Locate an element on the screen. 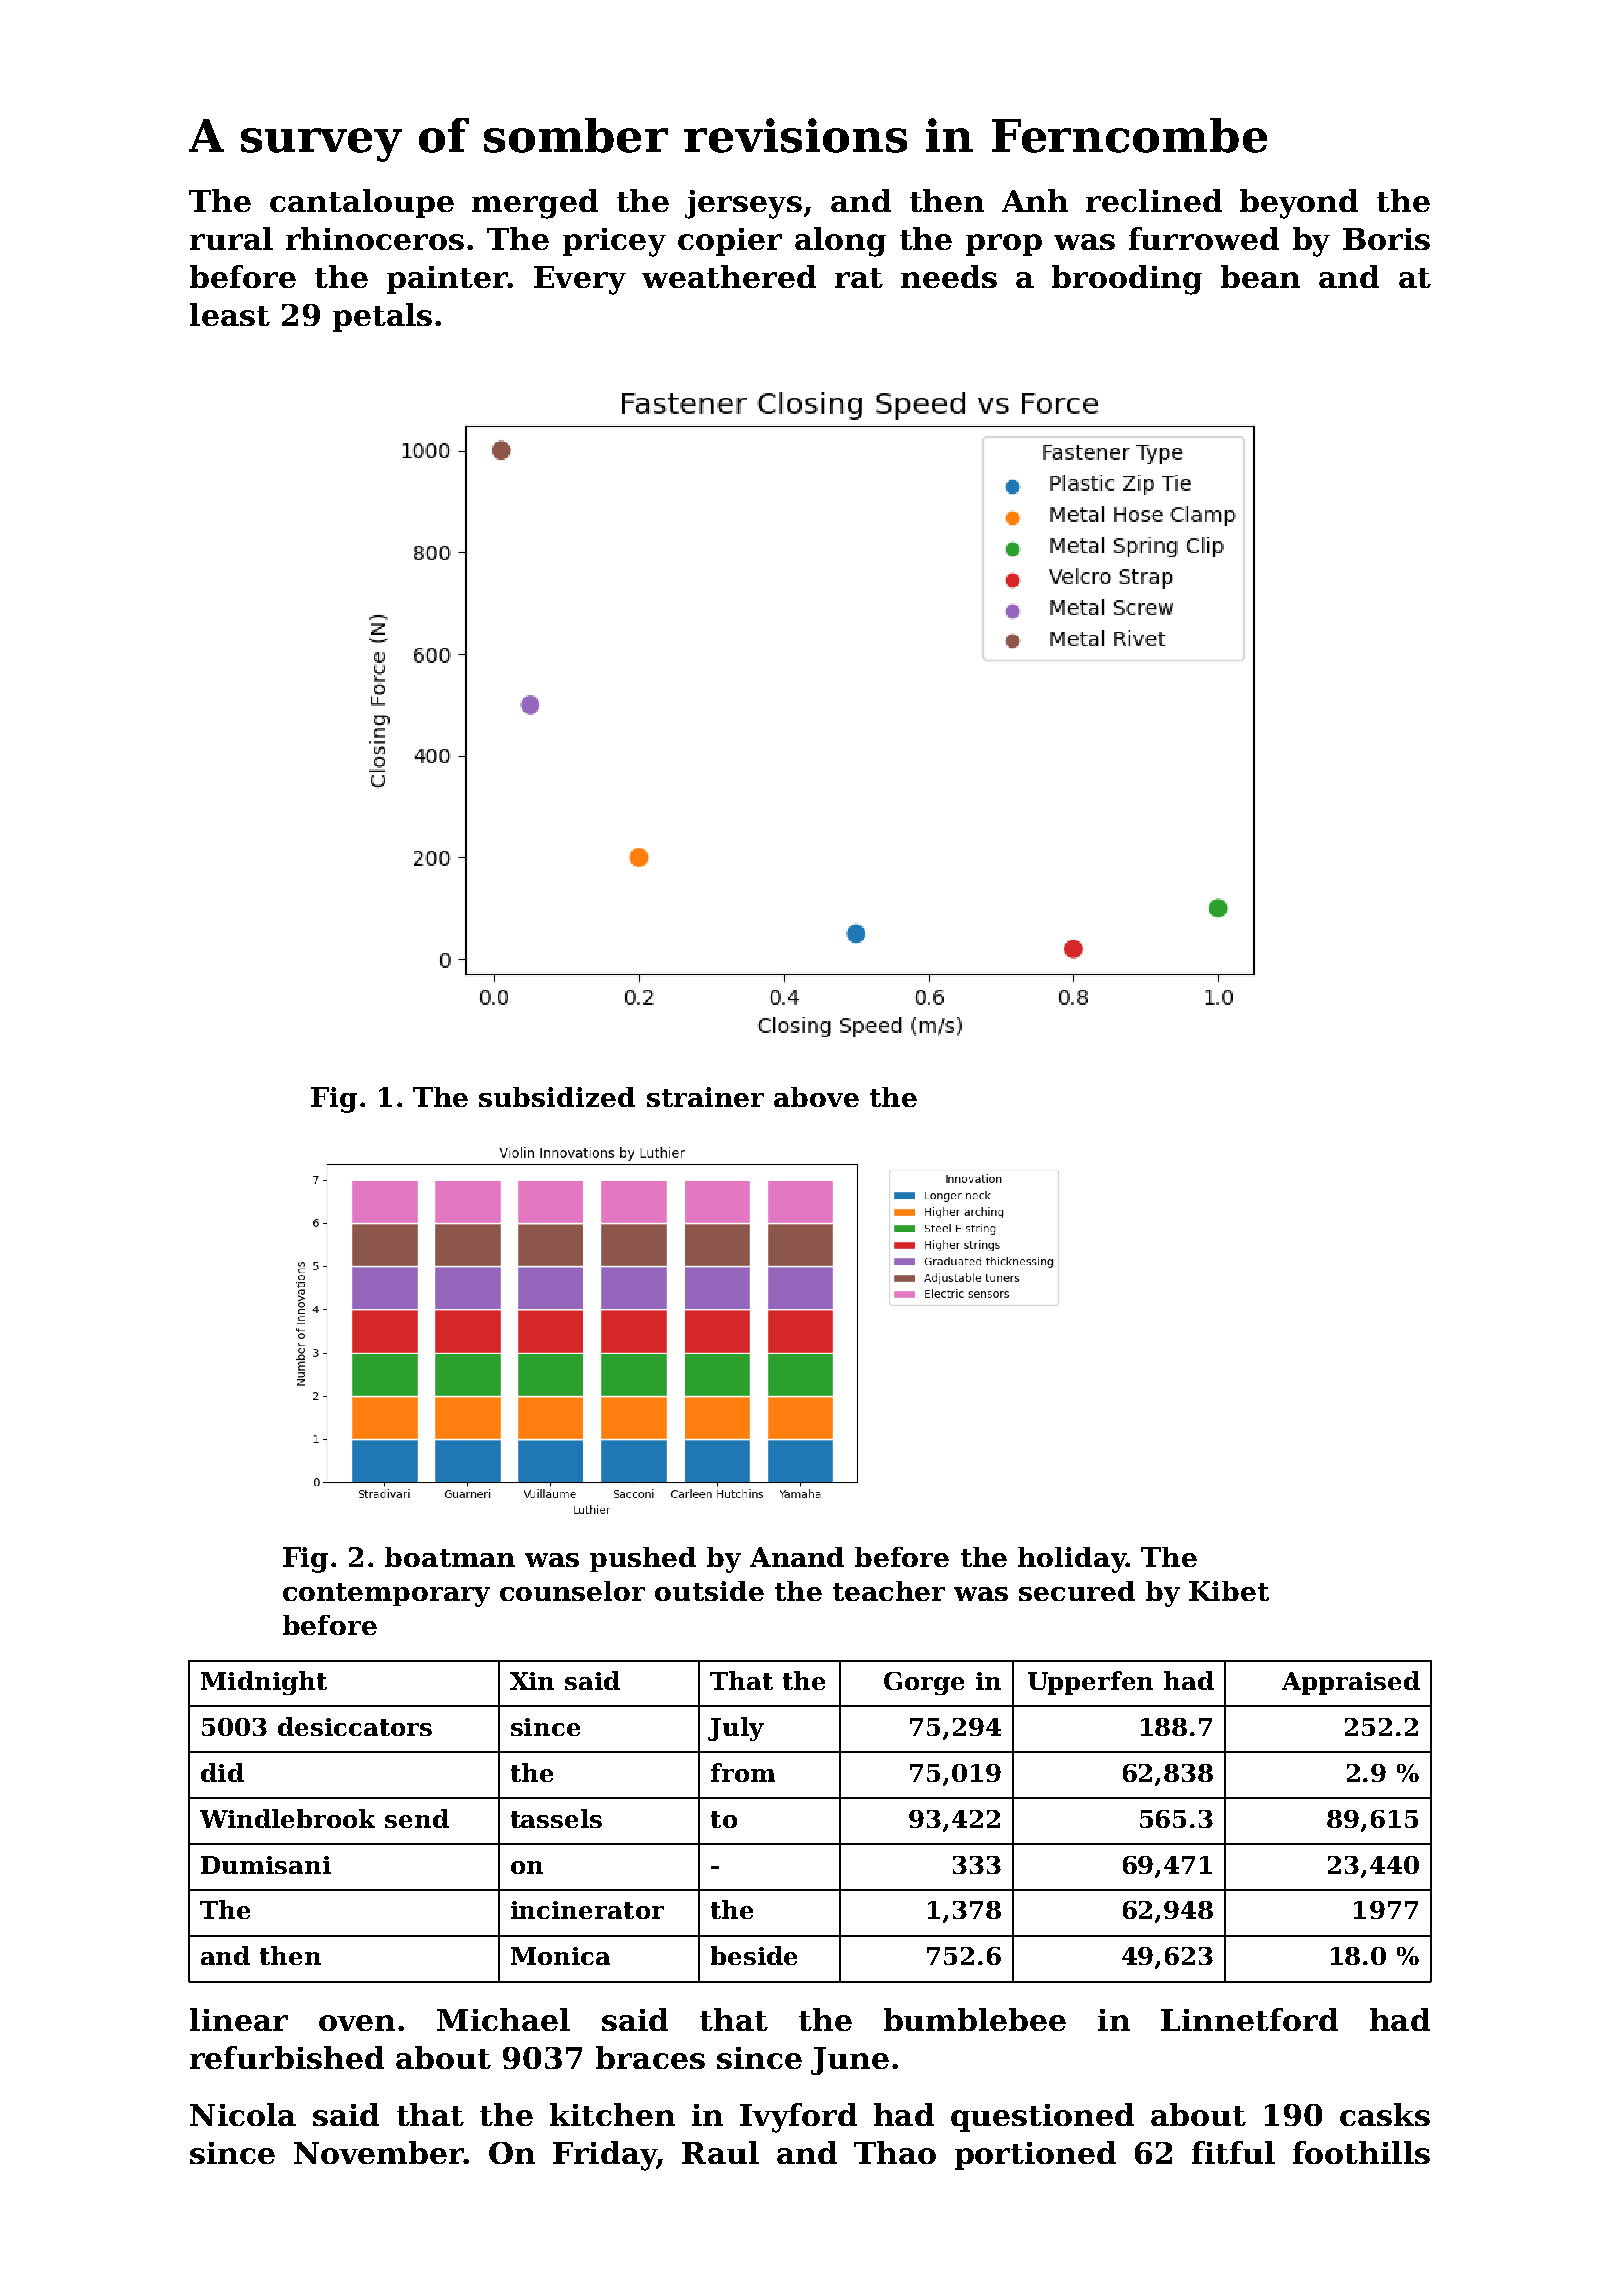 The width and height of the screenshot is (1620, 2292). least is located at coordinates (230, 314).
